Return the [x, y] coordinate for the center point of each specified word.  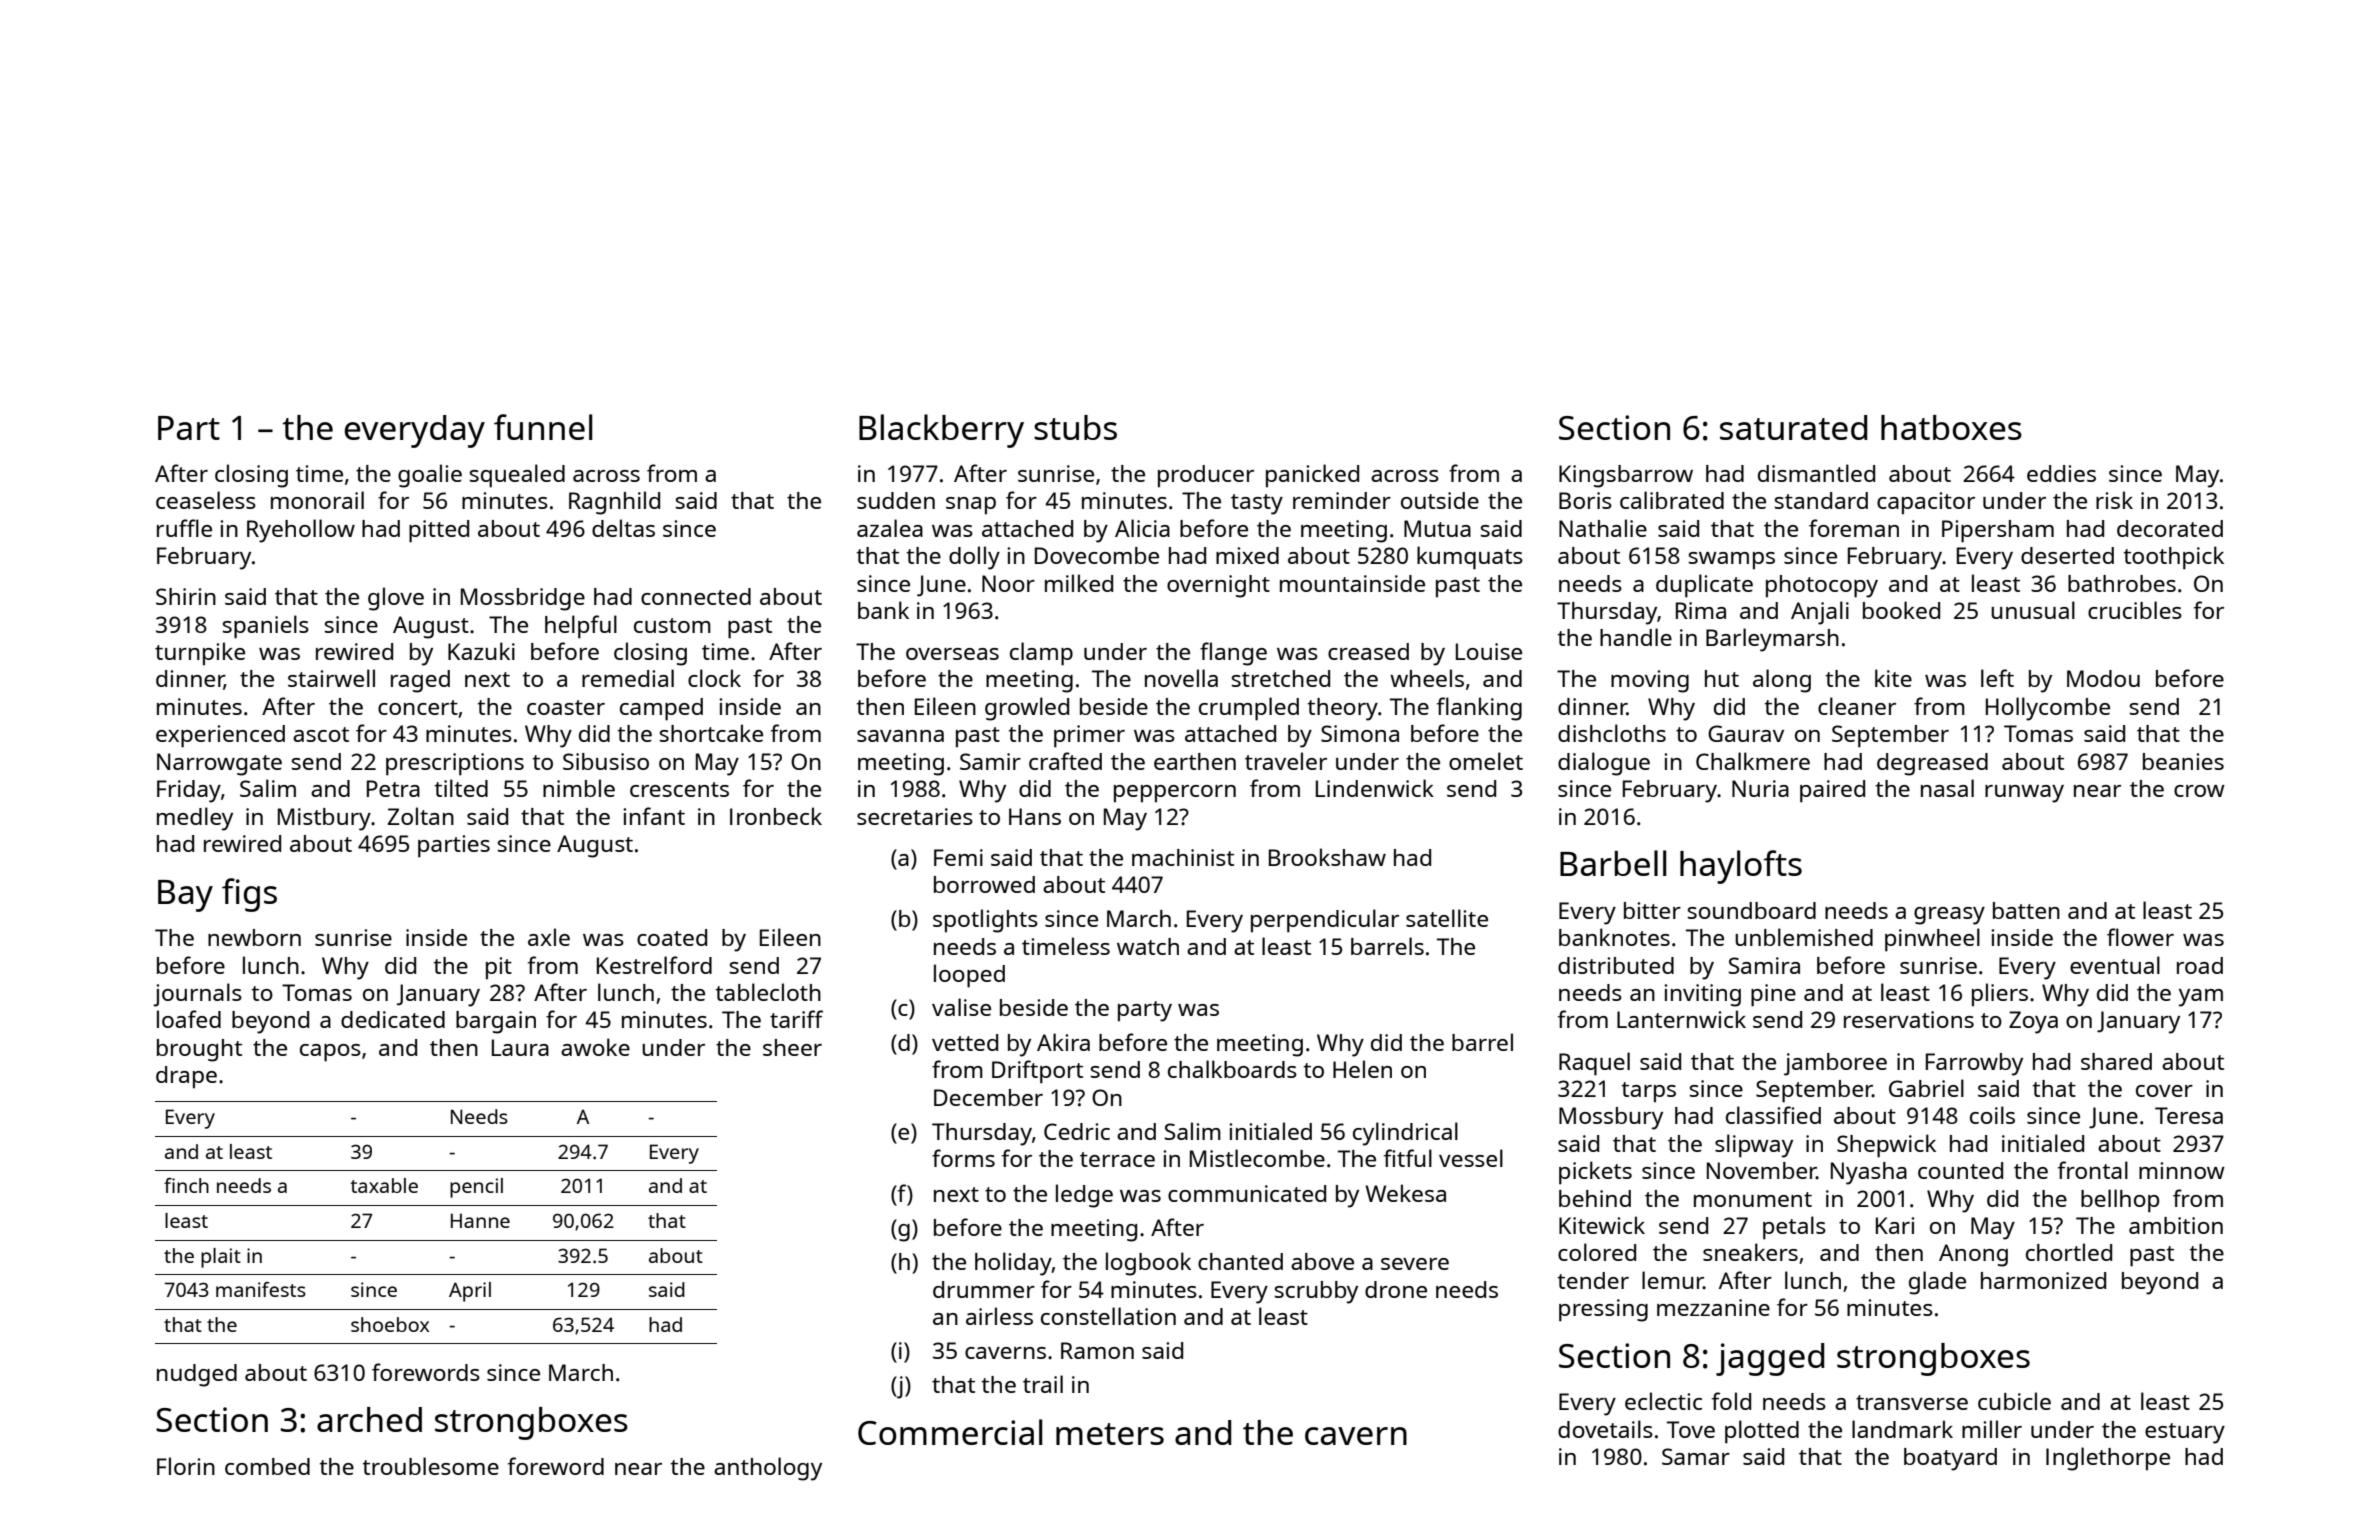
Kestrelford [654, 965]
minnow [2182, 1170]
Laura [520, 1047]
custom [672, 625]
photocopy [1822, 586]
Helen [1362, 1069]
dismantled [1816, 473]
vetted [965, 1042]
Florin [186, 1466]
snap [971, 506]
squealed [517, 476]
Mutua [1437, 528]
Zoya [2033, 1022]
